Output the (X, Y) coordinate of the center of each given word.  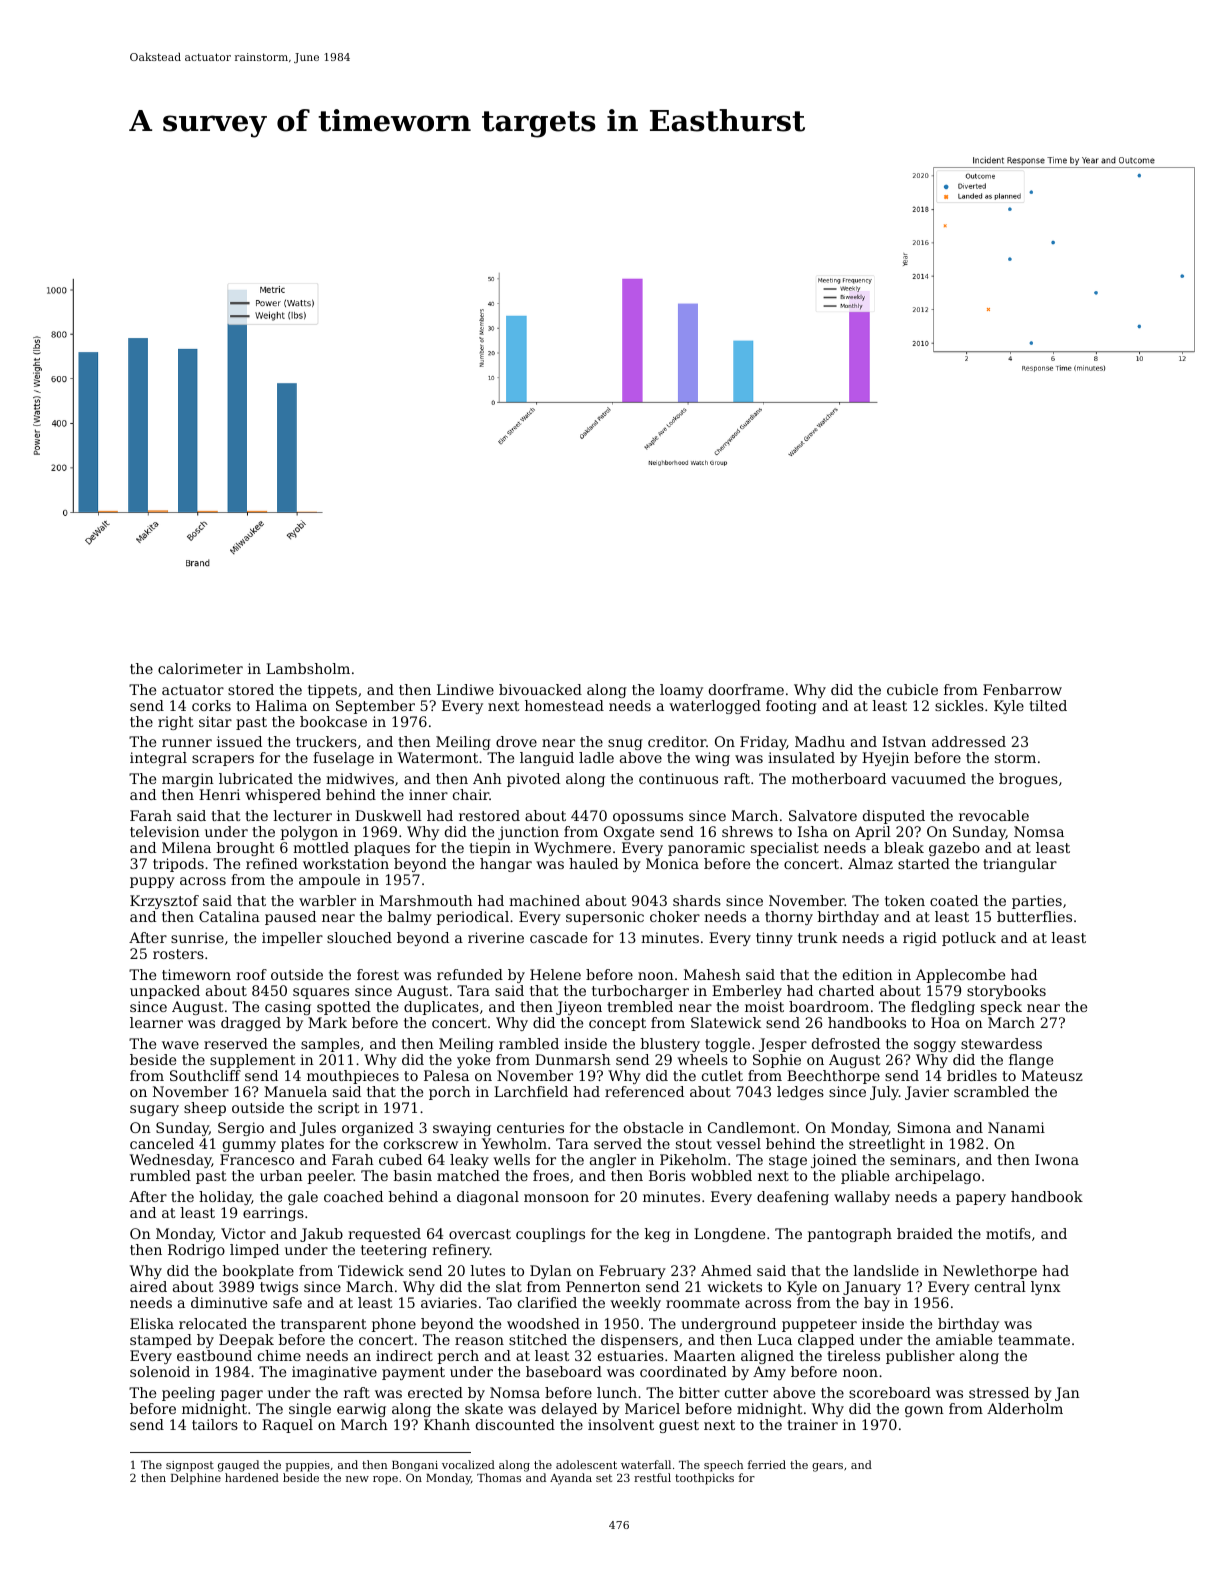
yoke (473, 1061)
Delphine (196, 1479)
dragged (251, 1024)
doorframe (746, 689)
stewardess (1001, 1043)
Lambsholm (308, 668)
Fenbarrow (1022, 689)
